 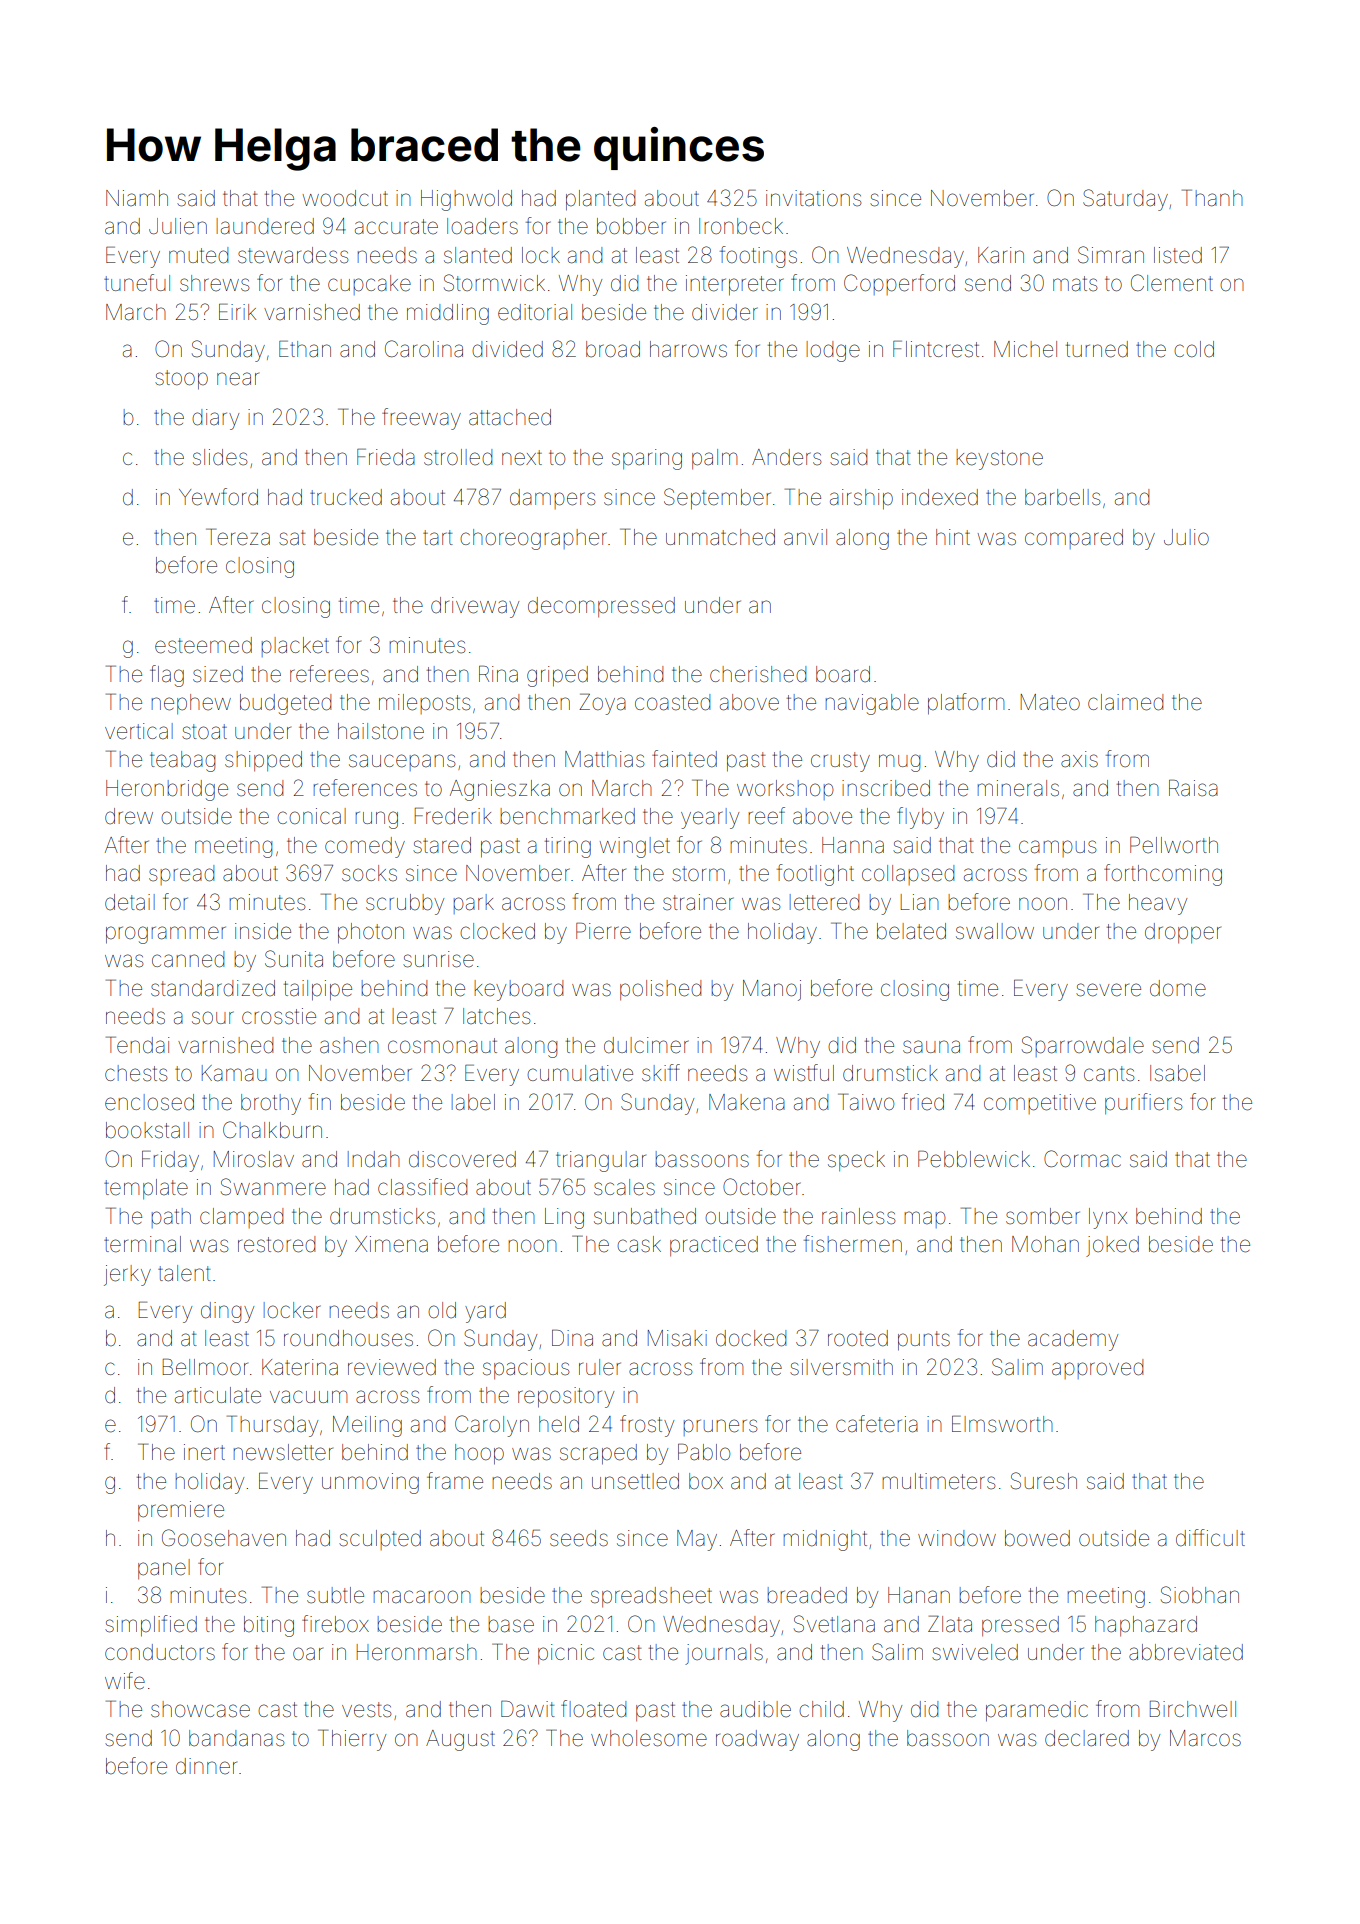 I want to click on dinner, so click(x=206, y=1766).
